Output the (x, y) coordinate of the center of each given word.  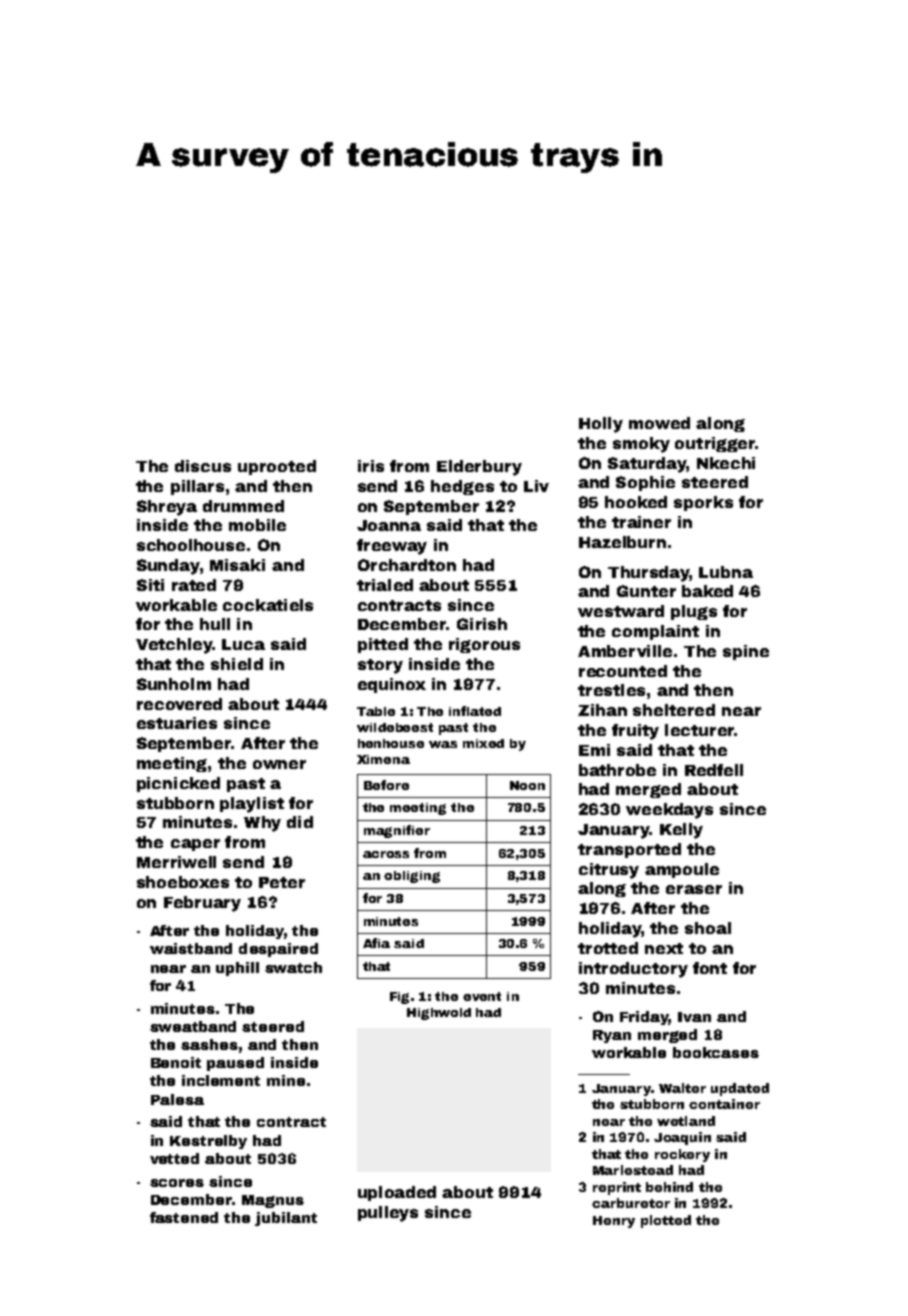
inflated (475, 711)
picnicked (178, 784)
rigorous (484, 645)
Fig (399, 998)
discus (203, 466)
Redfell (714, 770)
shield (237, 664)
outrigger (715, 444)
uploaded (397, 1193)
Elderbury (479, 468)
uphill (237, 969)
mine (286, 1080)
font (710, 968)
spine (746, 652)
